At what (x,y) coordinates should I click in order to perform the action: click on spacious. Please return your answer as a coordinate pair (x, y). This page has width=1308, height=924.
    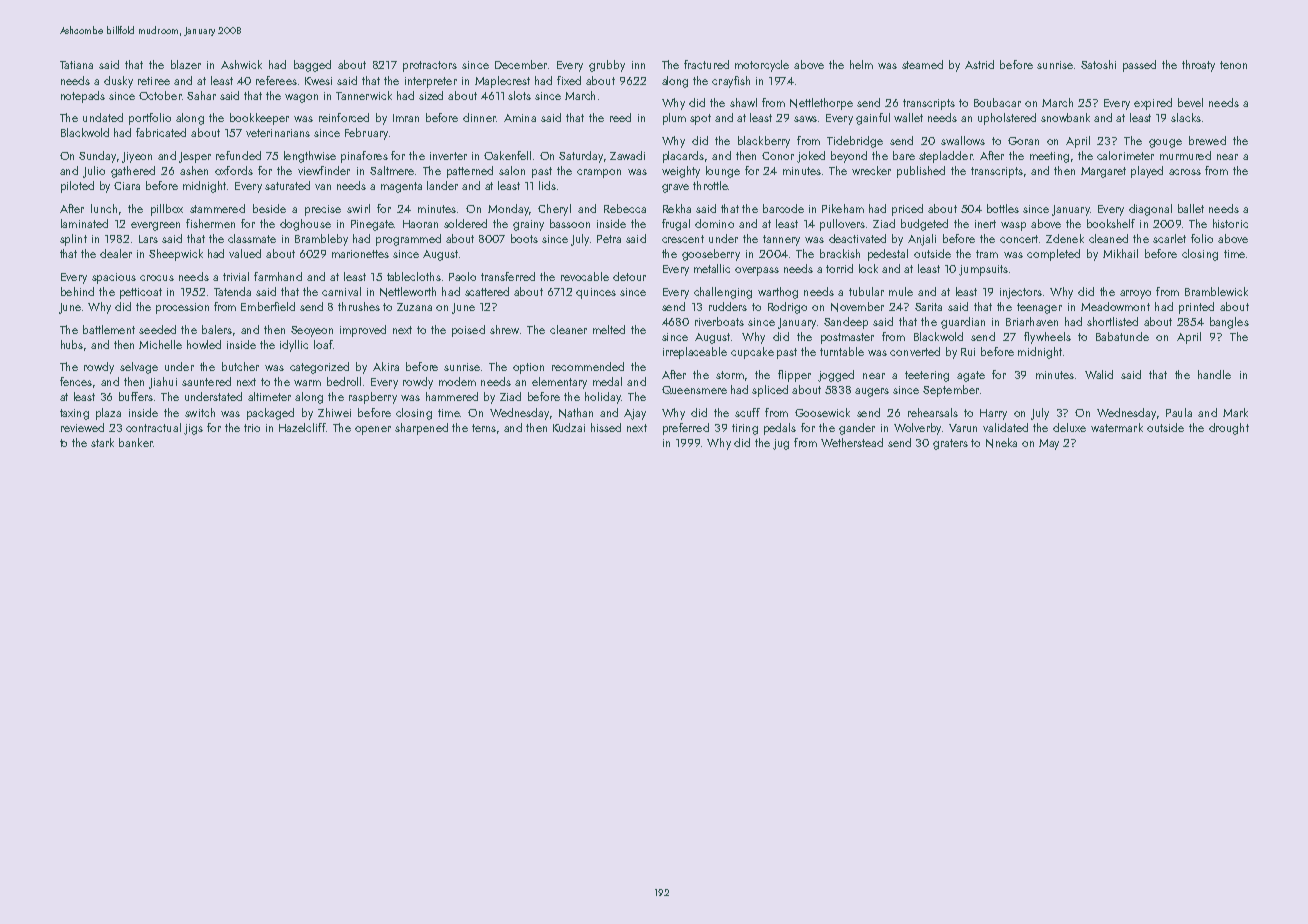
    Looking at the image, I should click on (114, 278).
